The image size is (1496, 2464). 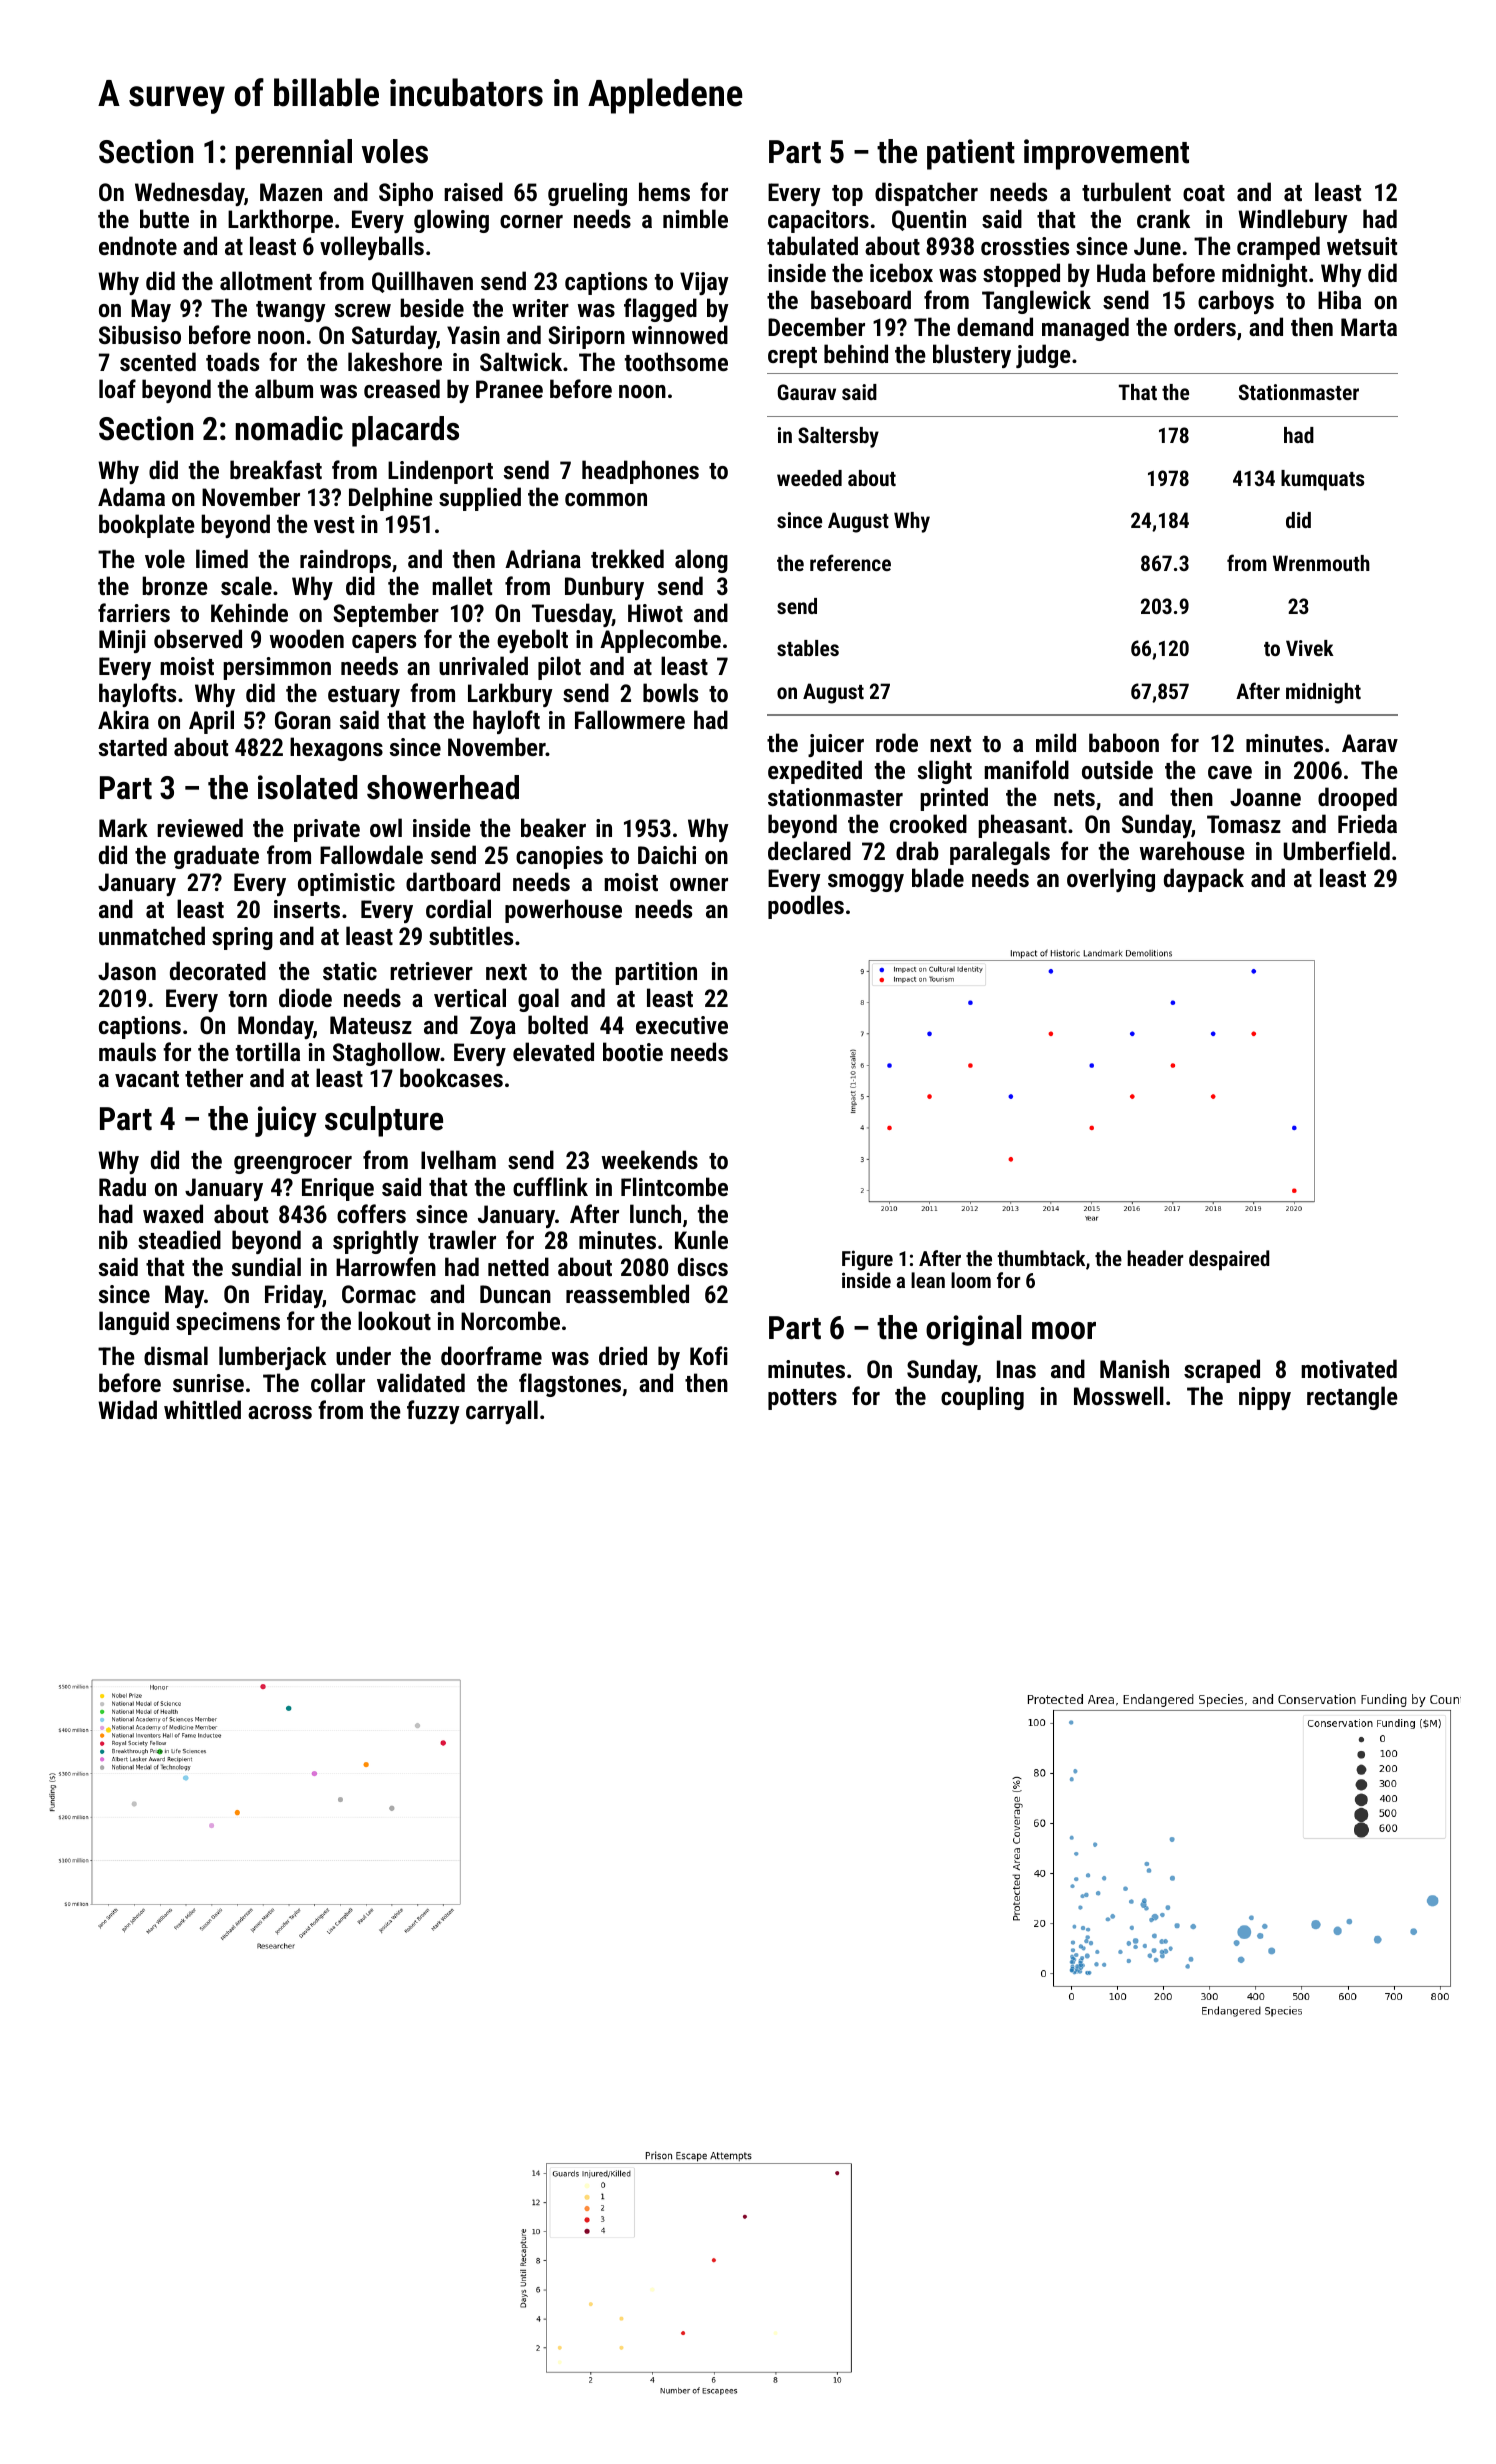 I want to click on limed, so click(x=222, y=558).
